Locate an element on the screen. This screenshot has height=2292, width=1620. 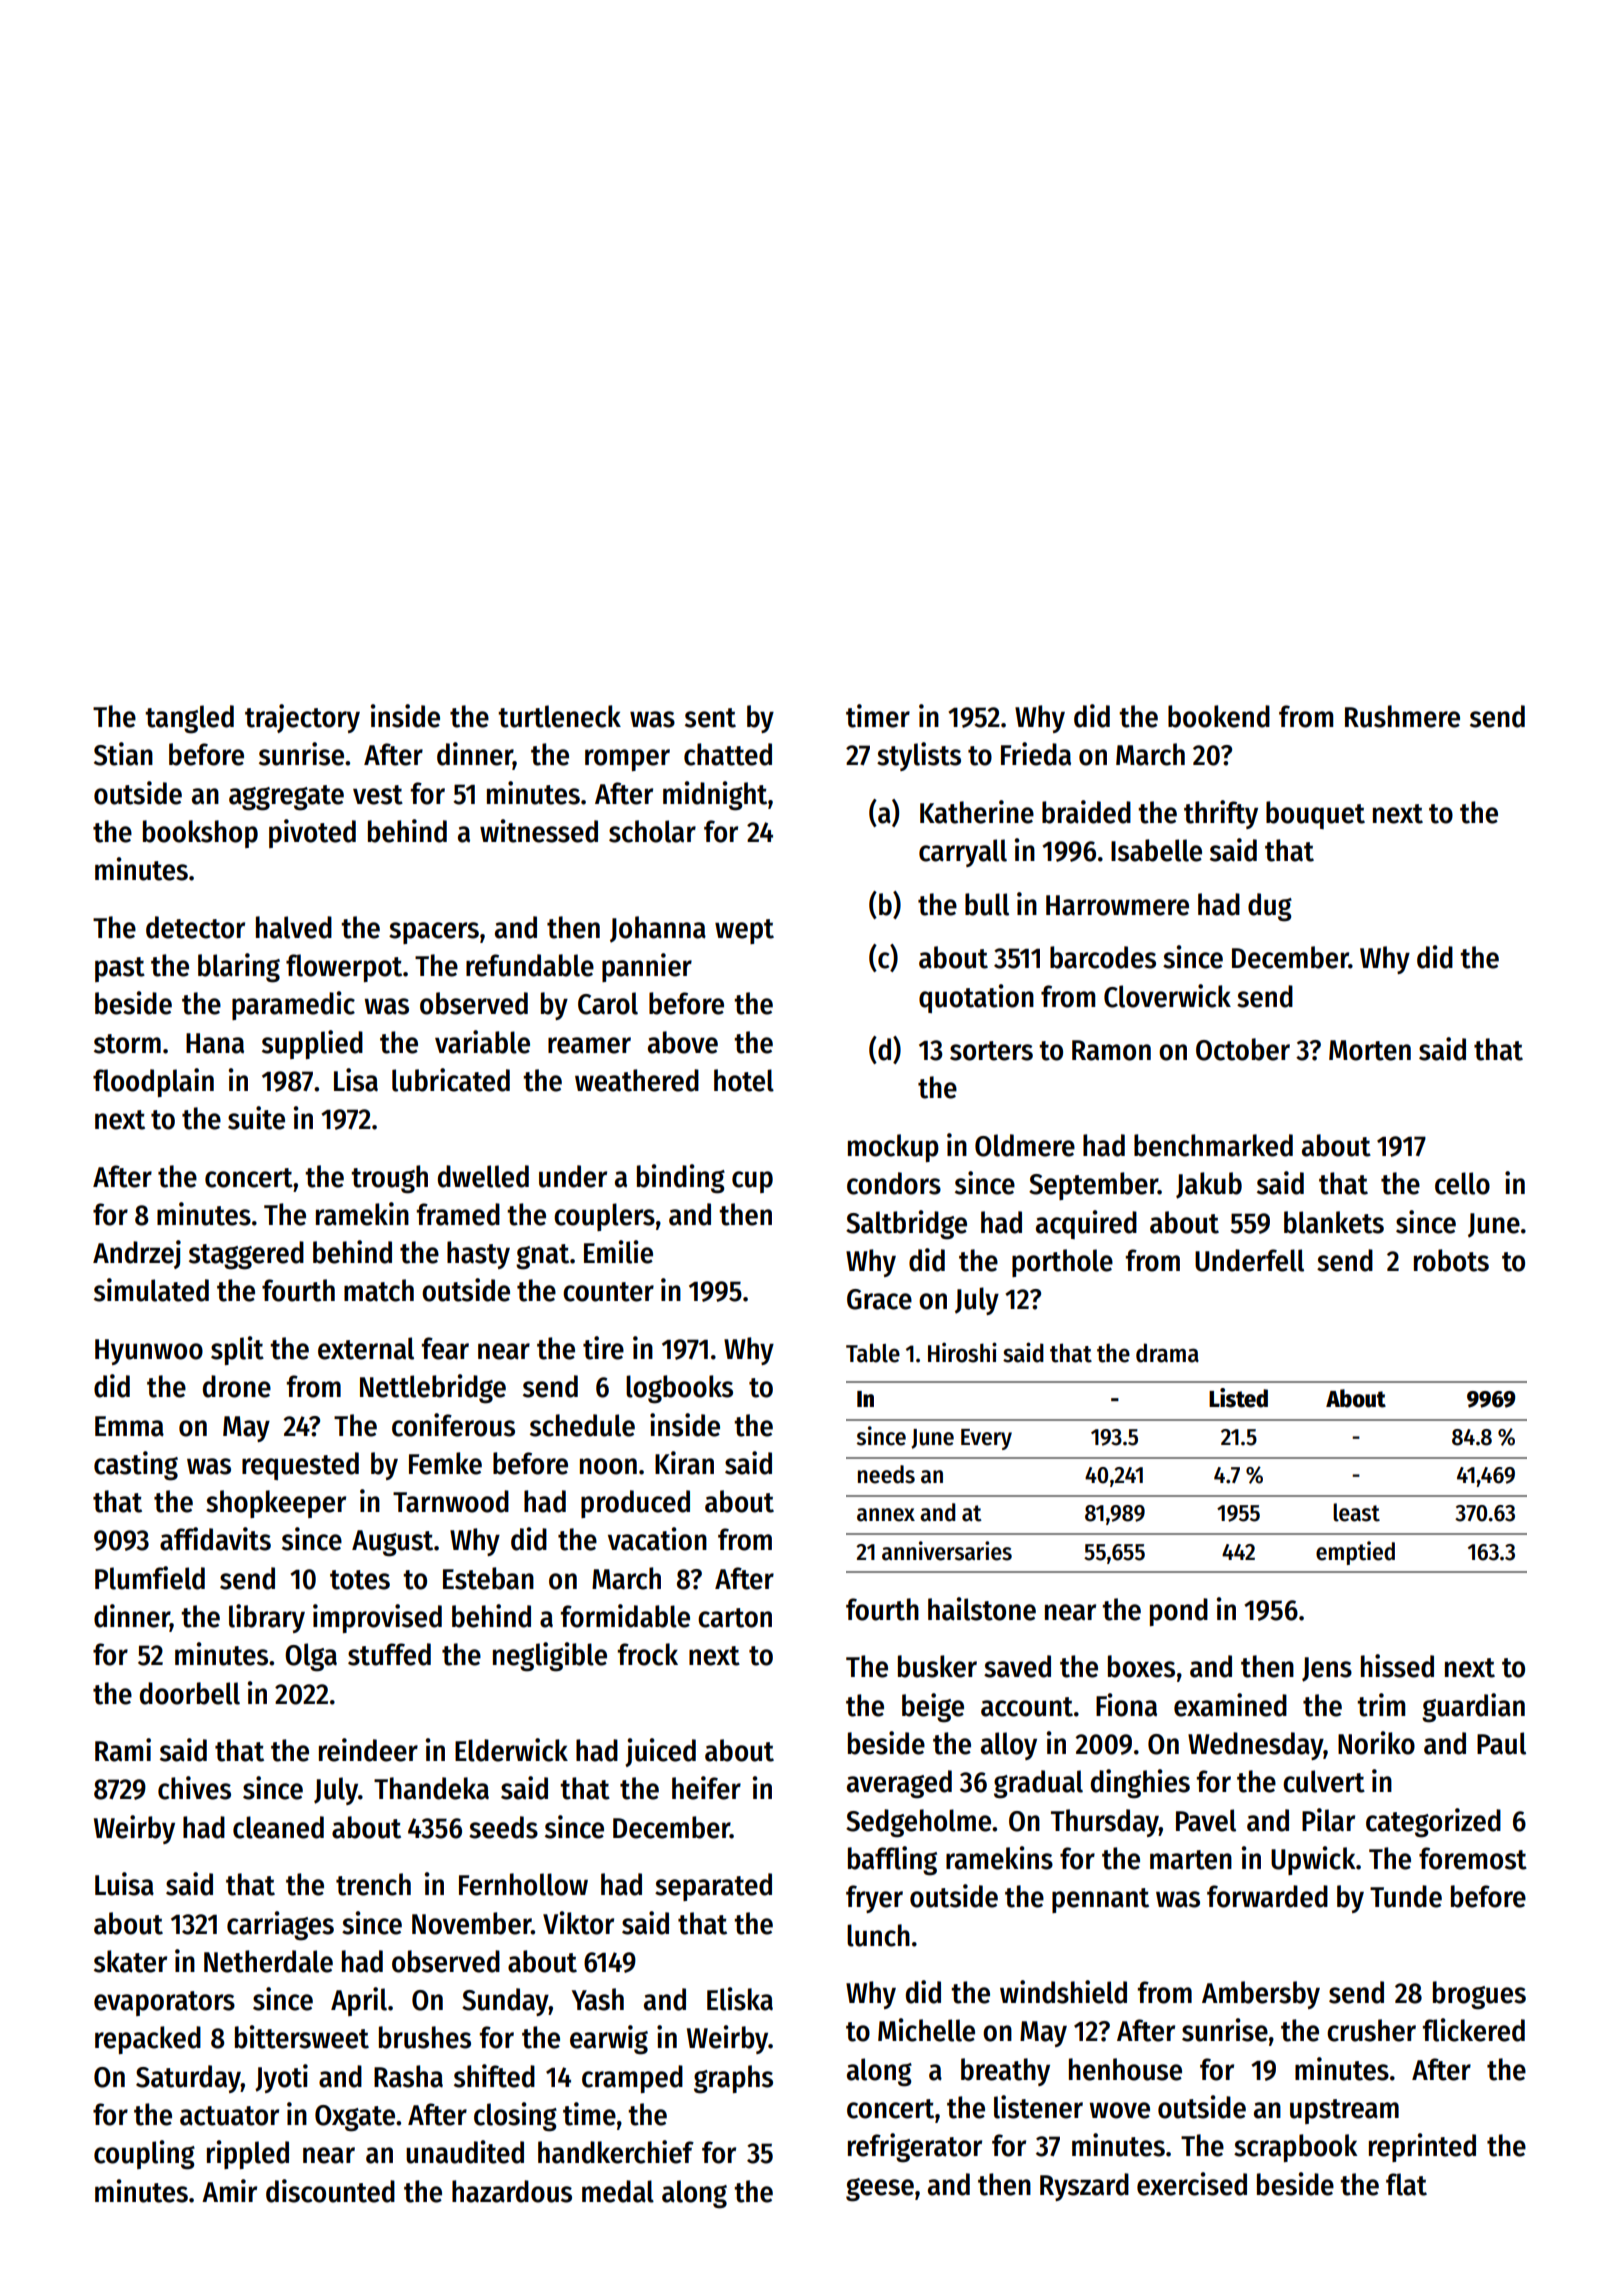
juiced is located at coordinates (660, 1752).
